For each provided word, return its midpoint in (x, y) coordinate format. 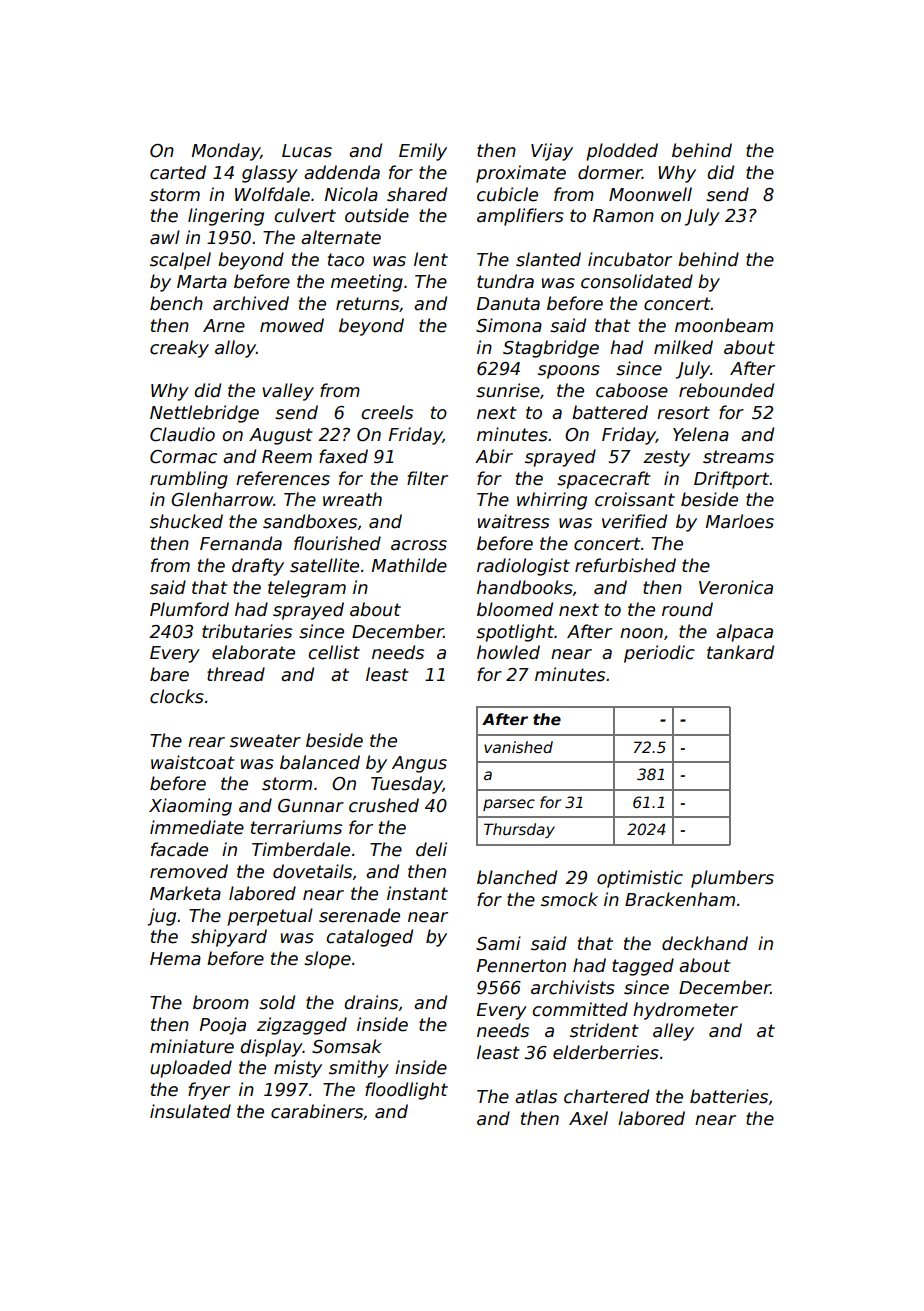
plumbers (732, 879)
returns (367, 304)
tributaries (247, 631)
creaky (179, 349)
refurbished (625, 565)
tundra (505, 281)
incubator (630, 259)
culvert (305, 215)
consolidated (637, 281)
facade (179, 849)
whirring (552, 501)
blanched (517, 877)
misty (298, 1069)
